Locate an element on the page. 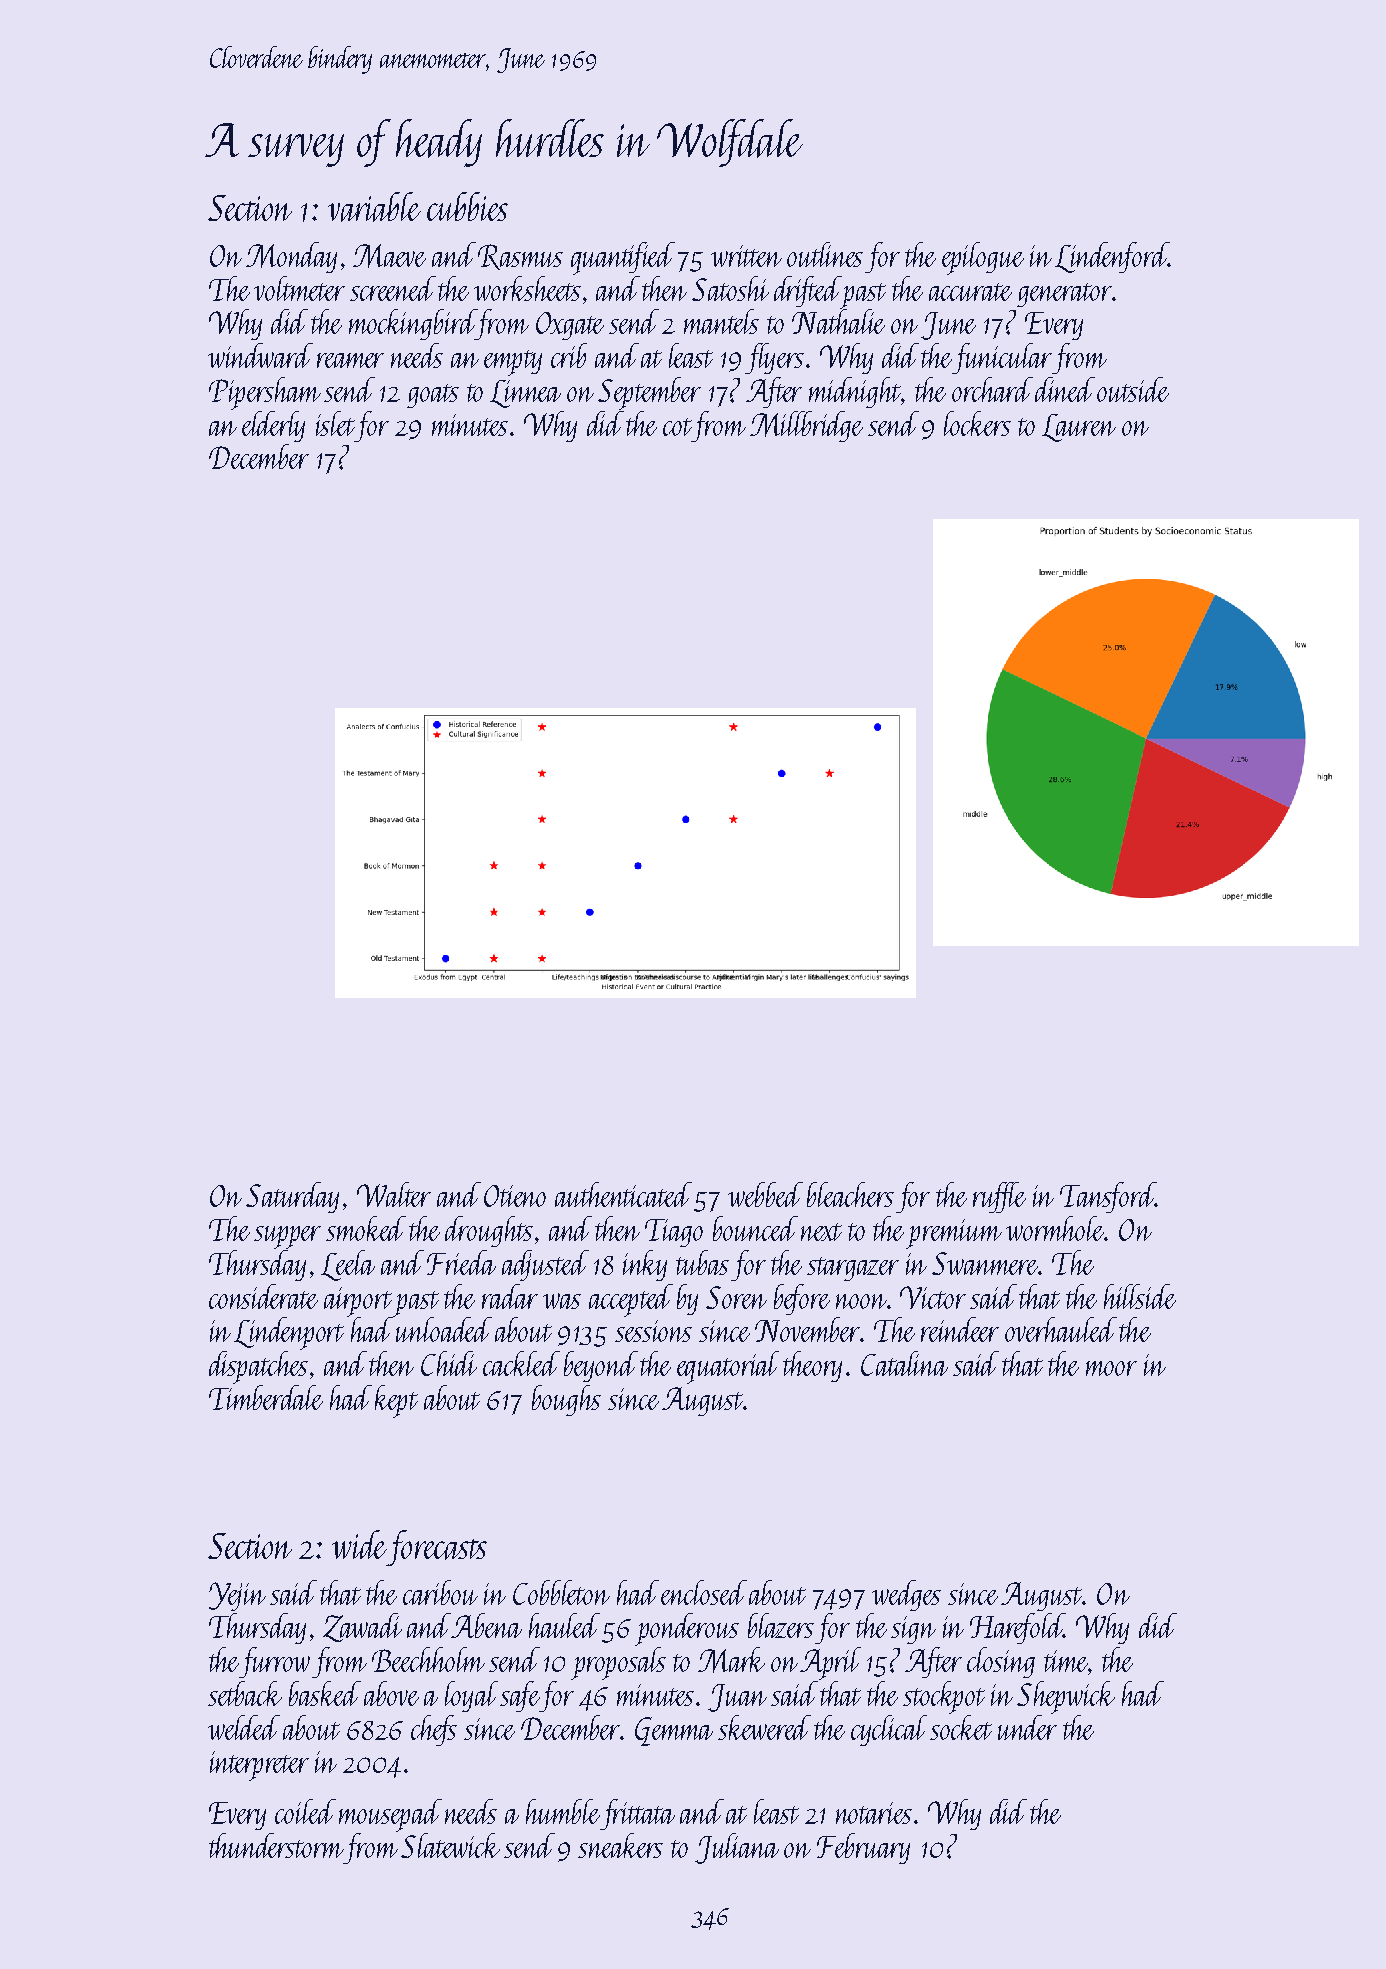 Image resolution: width=1386 pixels, height=1969 pixels. sneakers is located at coordinates (620, 1845).
